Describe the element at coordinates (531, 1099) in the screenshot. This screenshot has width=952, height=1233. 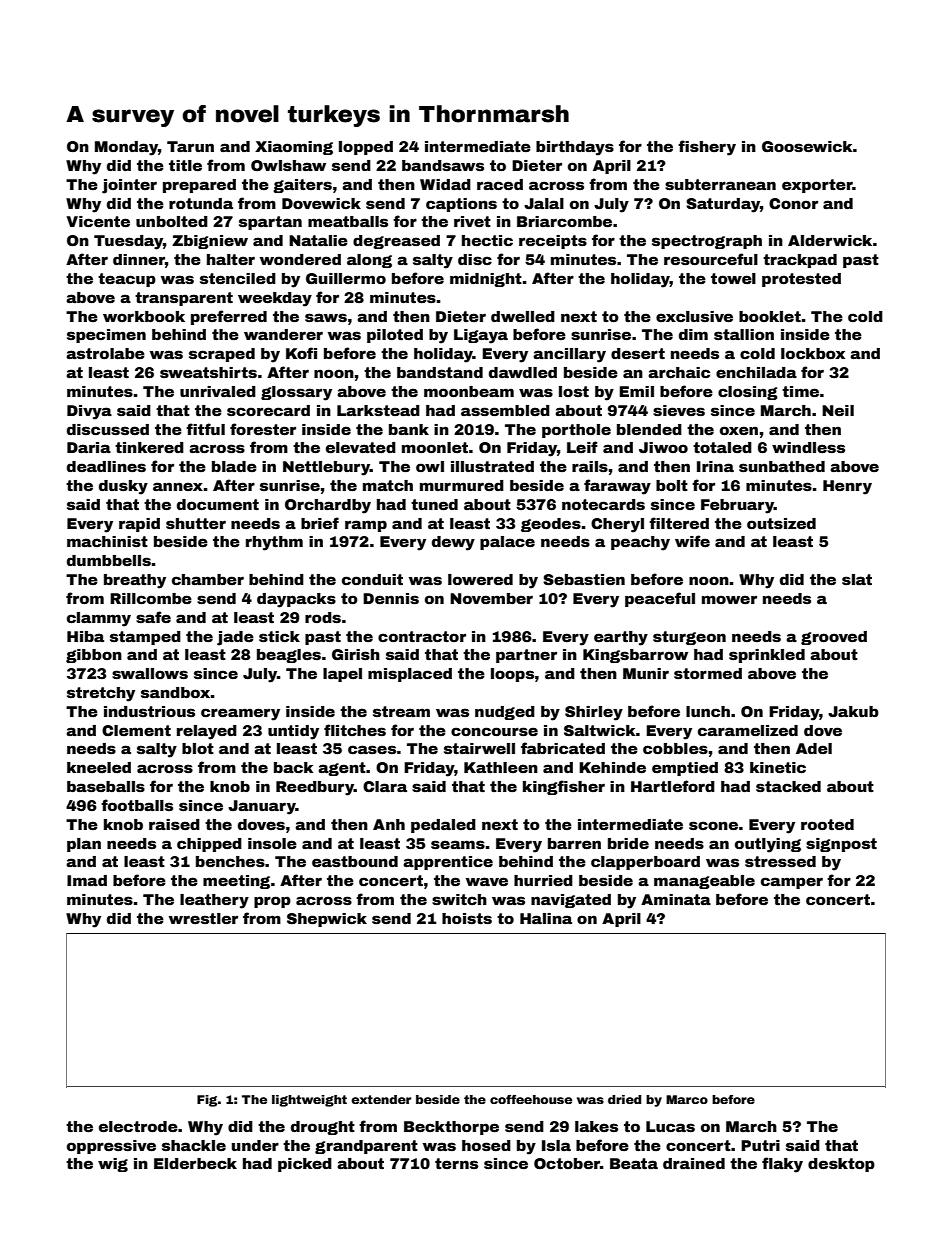
I see `coffeehouse` at that location.
